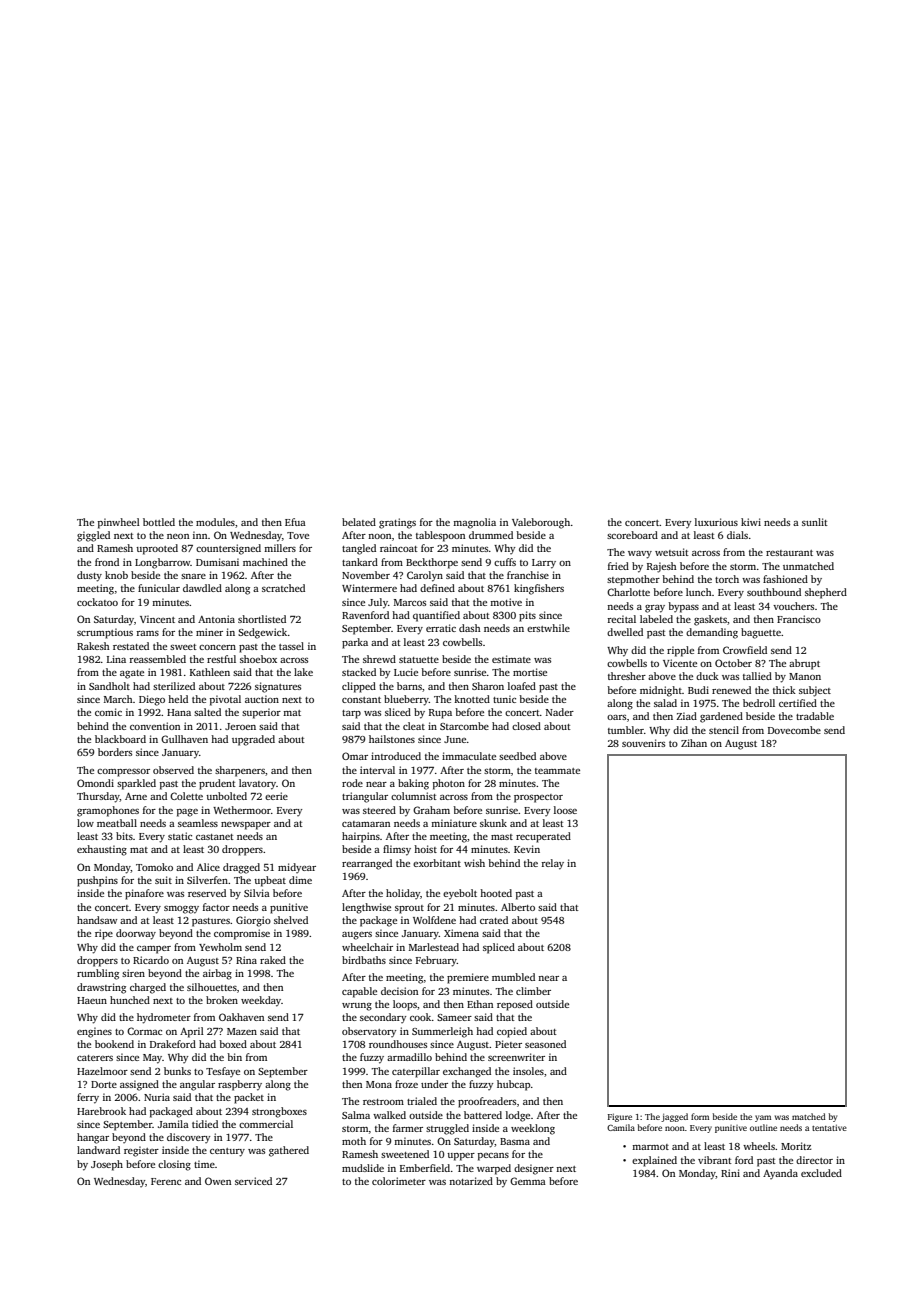  I want to click on exchanged, so click(467, 1072).
